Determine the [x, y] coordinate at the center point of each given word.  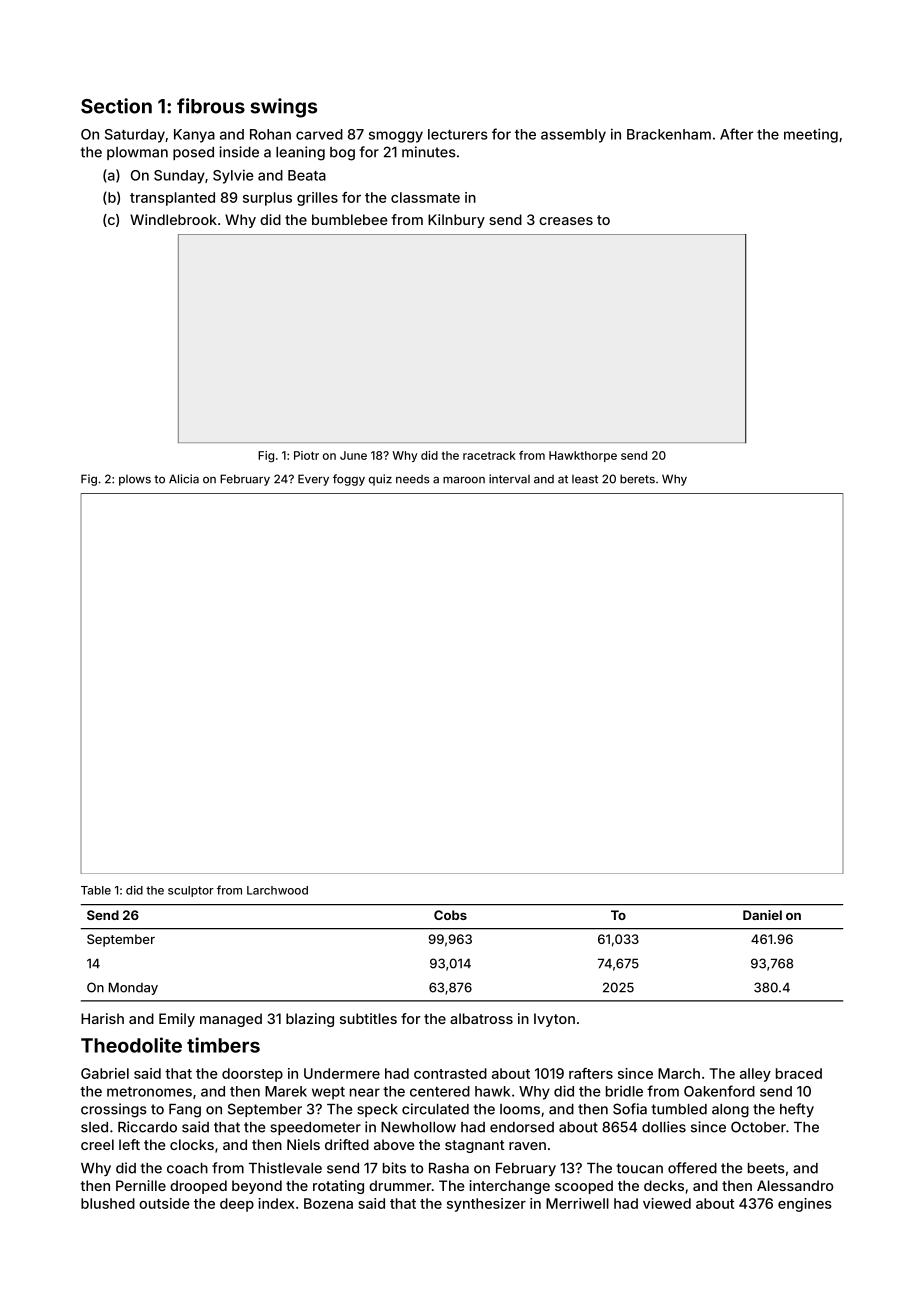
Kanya [194, 136]
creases [566, 221]
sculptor [191, 891]
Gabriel [105, 1073]
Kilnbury [456, 221]
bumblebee [350, 219]
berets [637, 479]
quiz [380, 480]
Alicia [184, 479]
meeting [811, 135]
